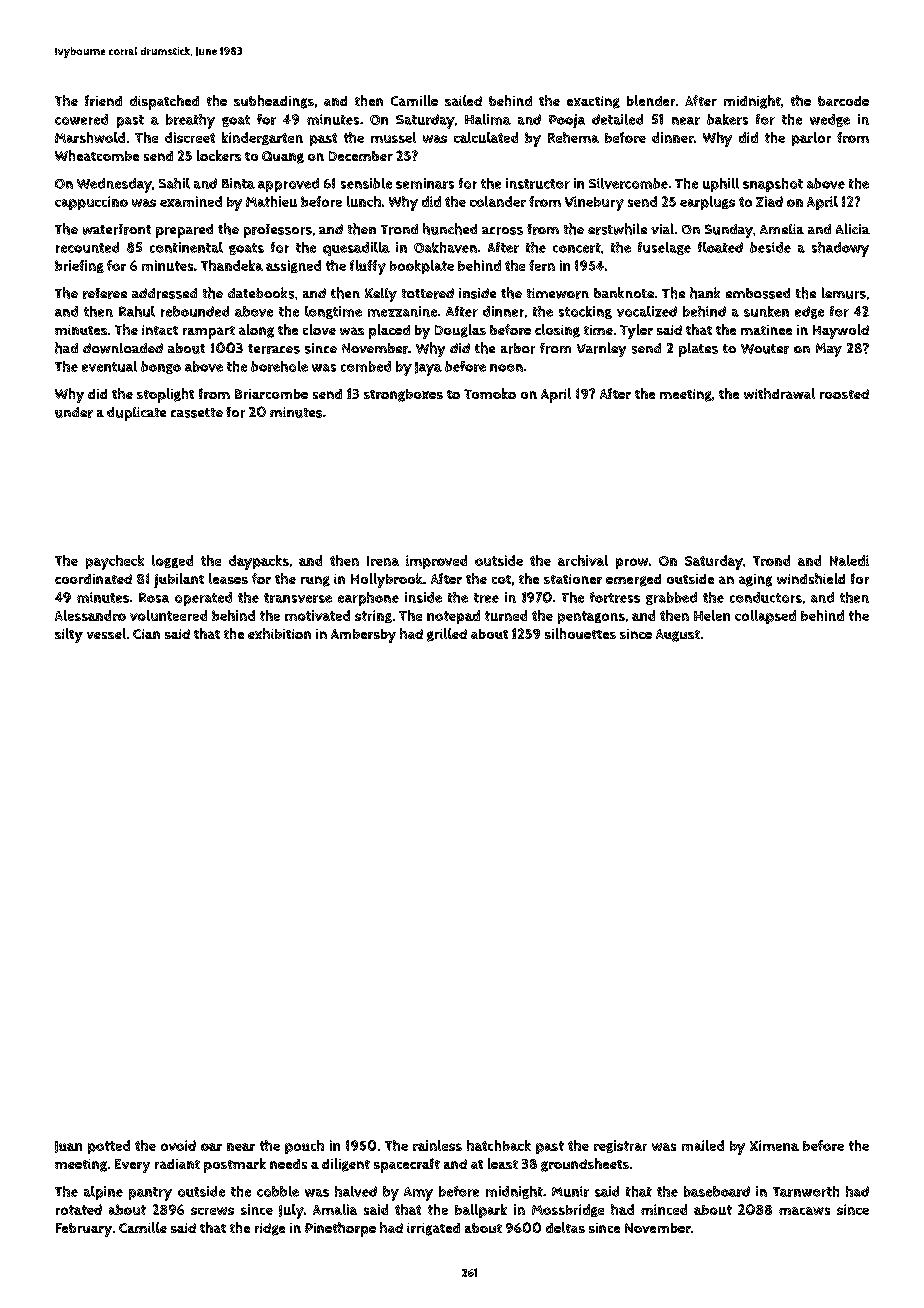  I want to click on Tomoko, so click(490, 393).
